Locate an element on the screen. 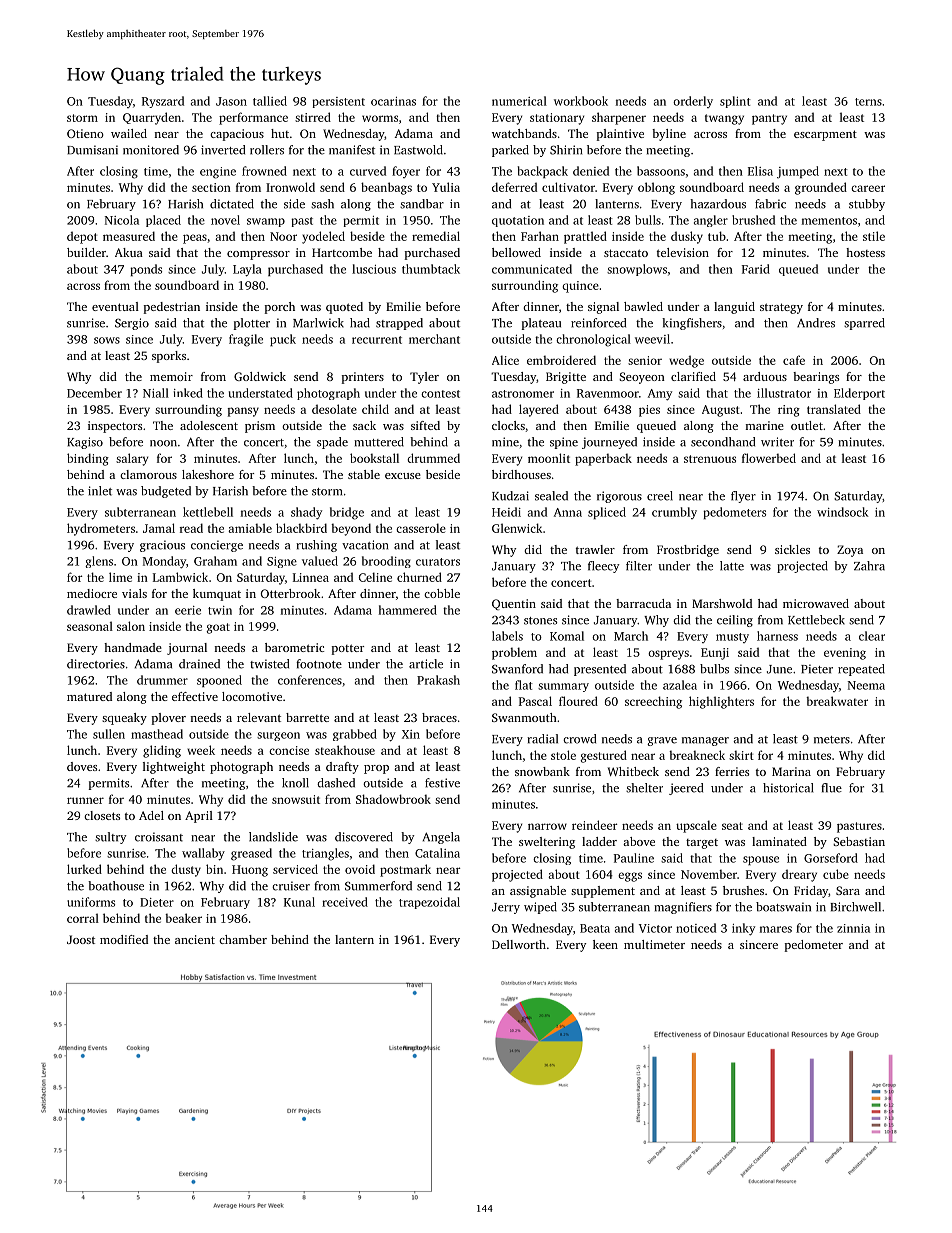 The image size is (952, 1233). spliced is located at coordinates (607, 513).
